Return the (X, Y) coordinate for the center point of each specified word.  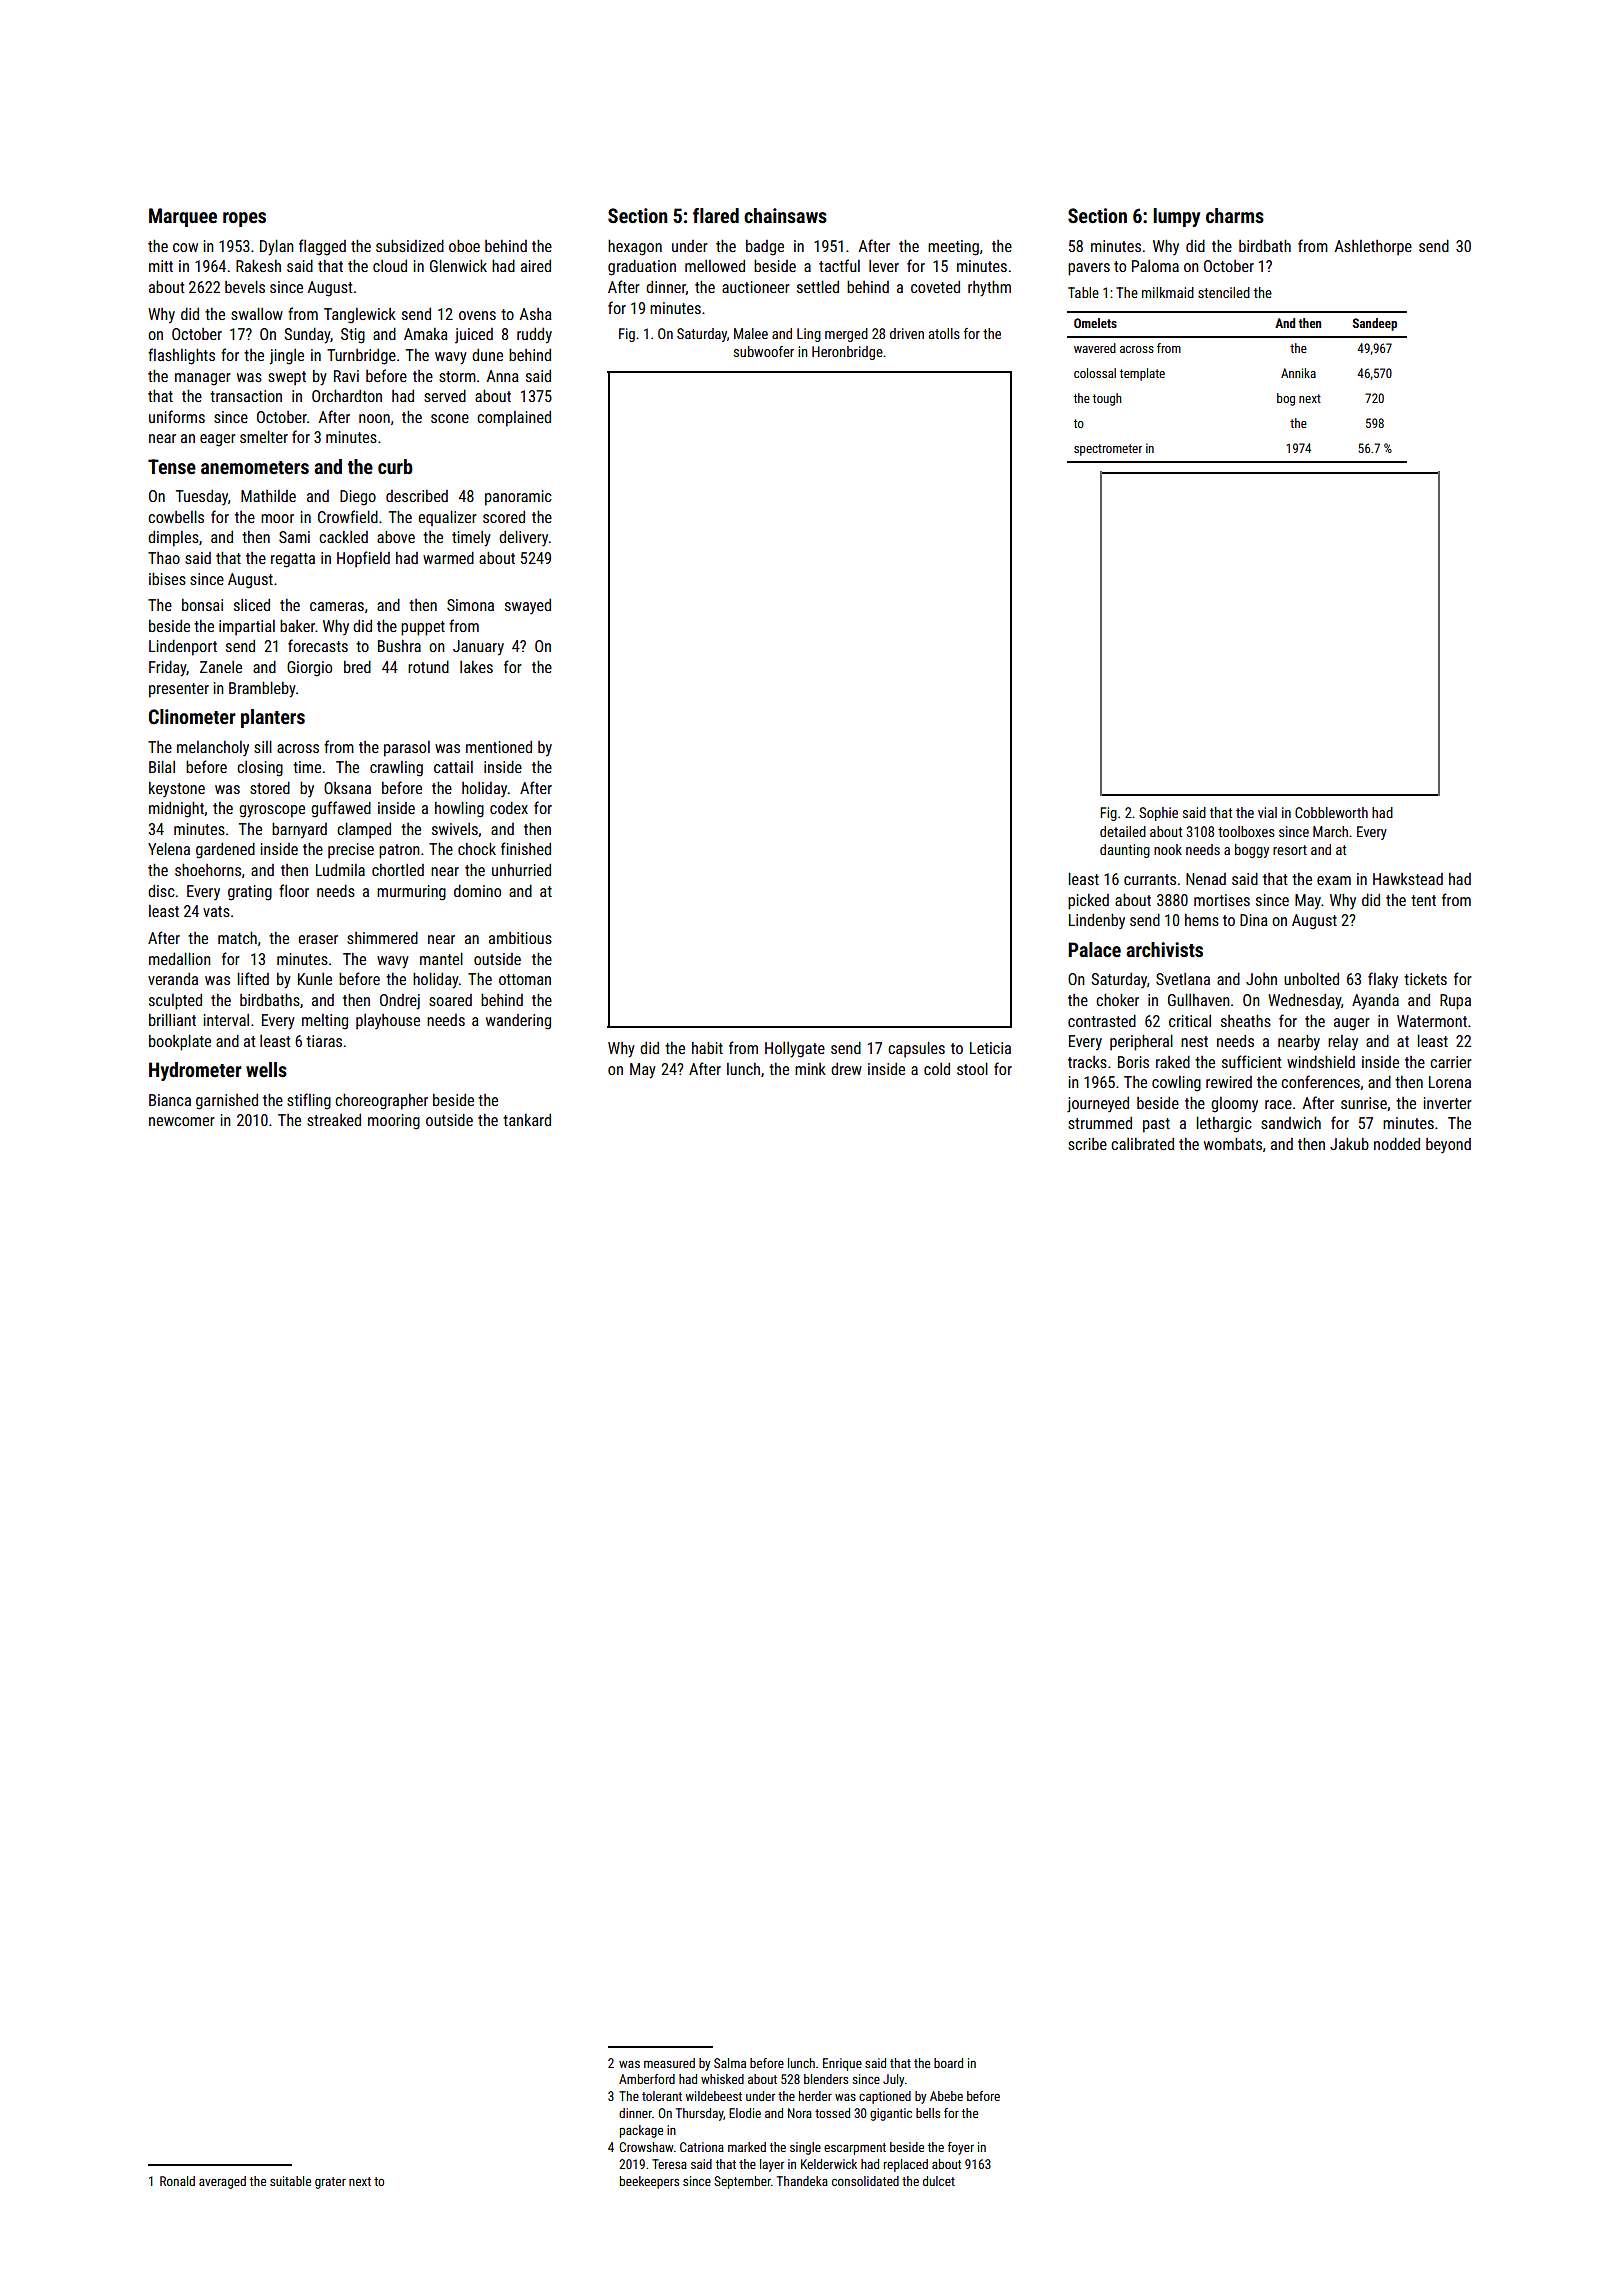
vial (1267, 812)
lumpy (1176, 217)
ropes (244, 219)
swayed (528, 606)
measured (669, 2063)
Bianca (170, 1100)
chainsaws (785, 215)
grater (330, 2183)
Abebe (946, 2096)
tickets (1425, 979)
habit (707, 1047)
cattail (453, 767)
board (948, 2063)
